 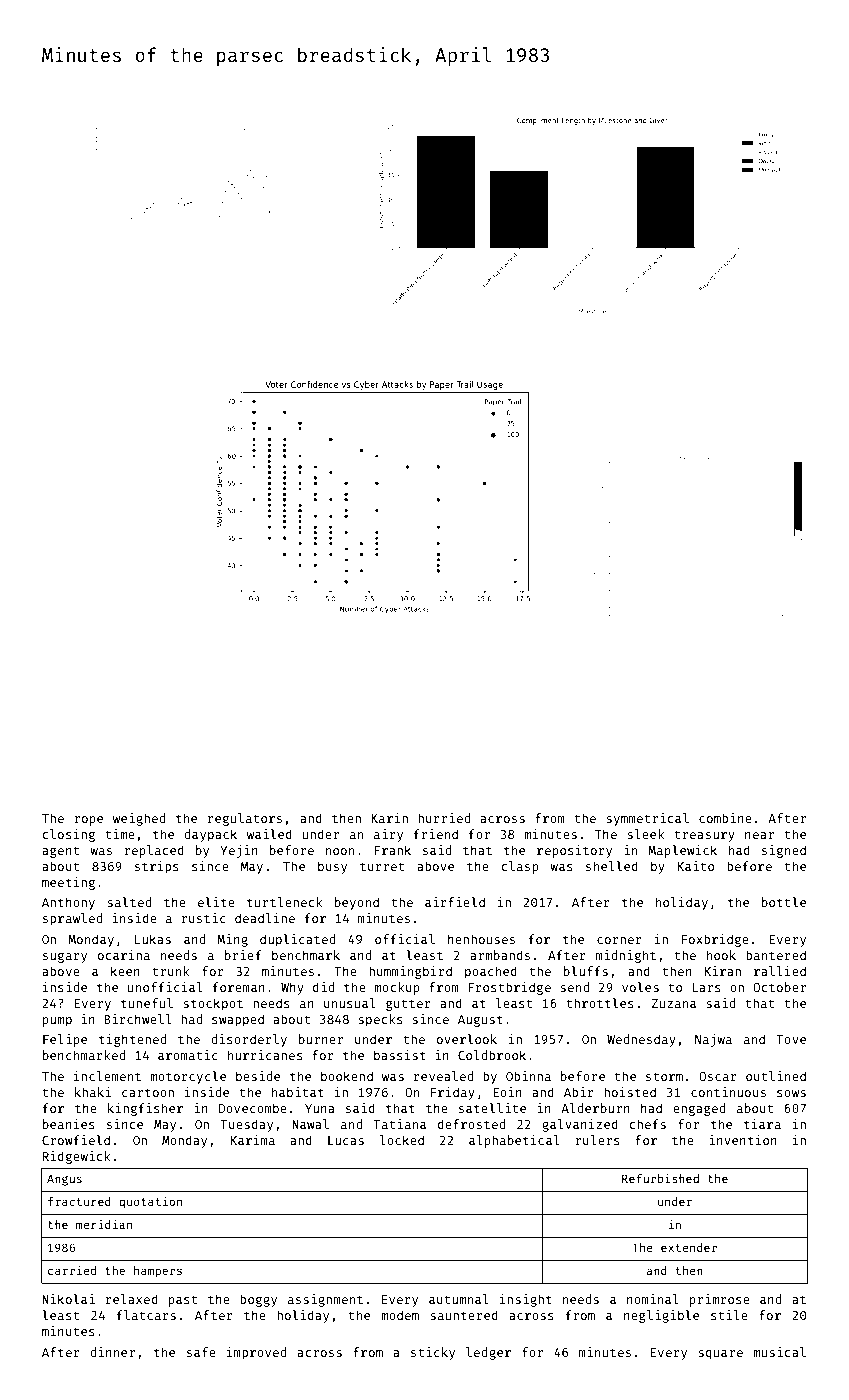 I want to click on midnight, so click(x=626, y=956).
